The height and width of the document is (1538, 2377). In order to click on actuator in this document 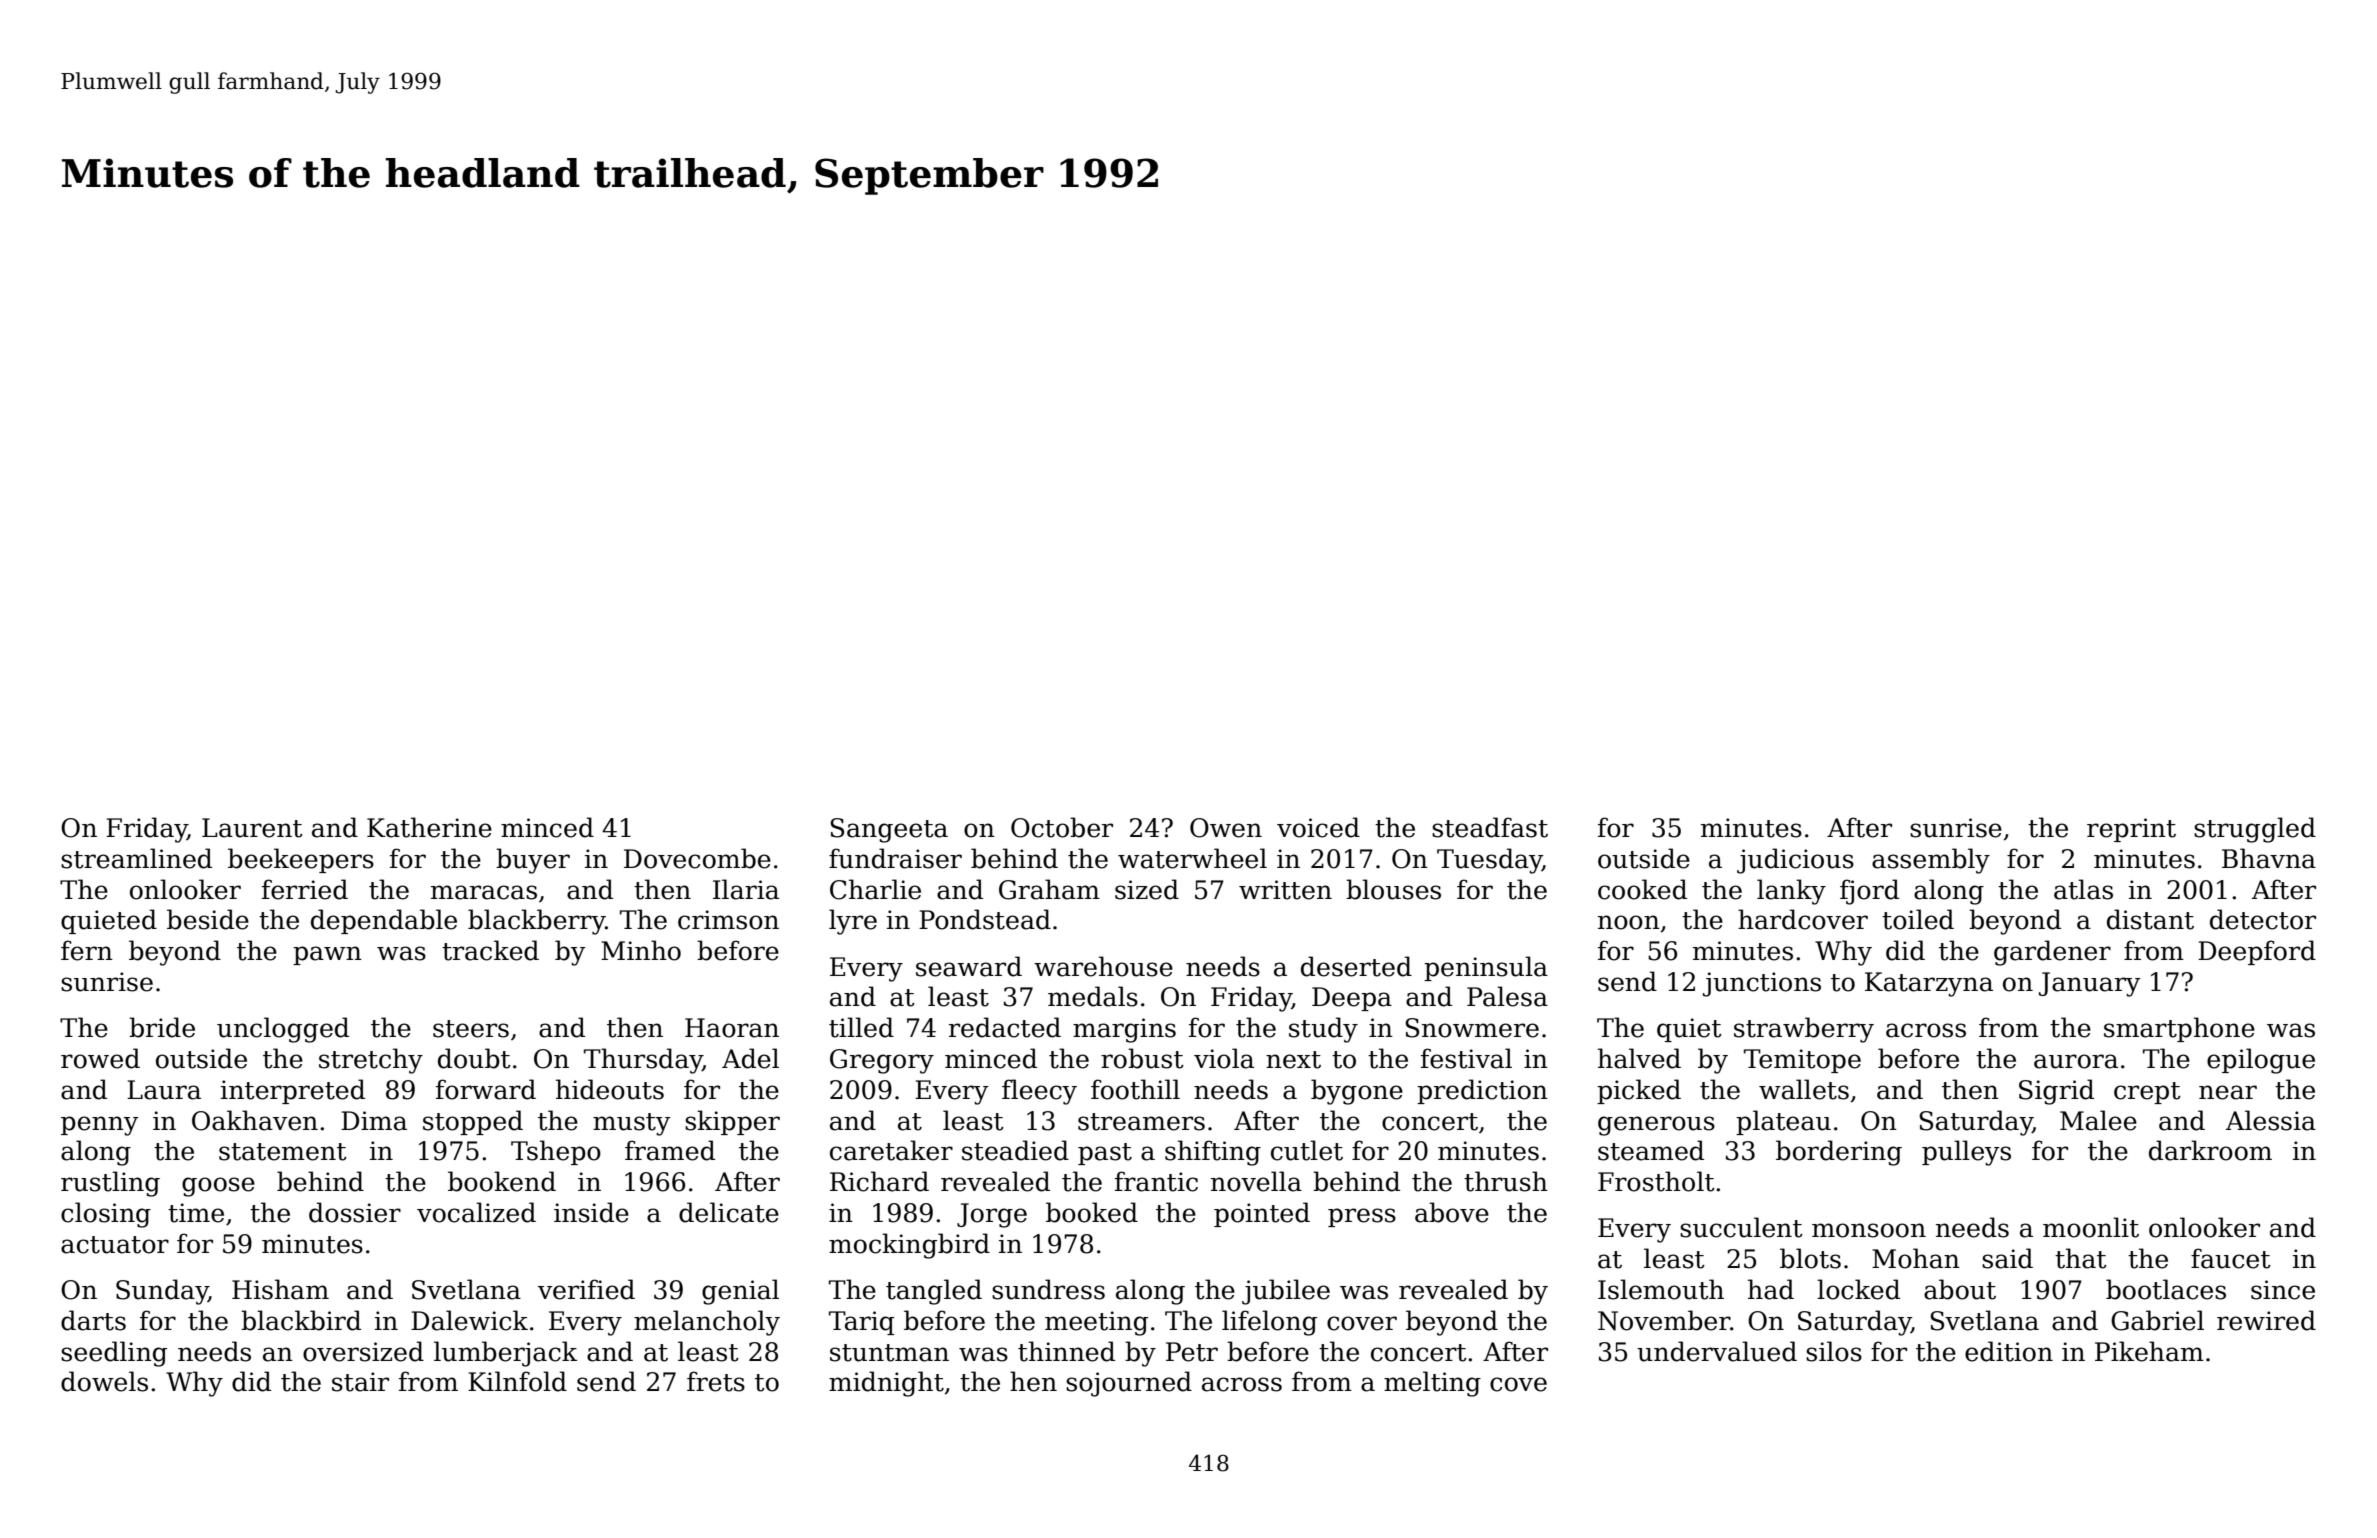, I will do `click(115, 1245)`.
